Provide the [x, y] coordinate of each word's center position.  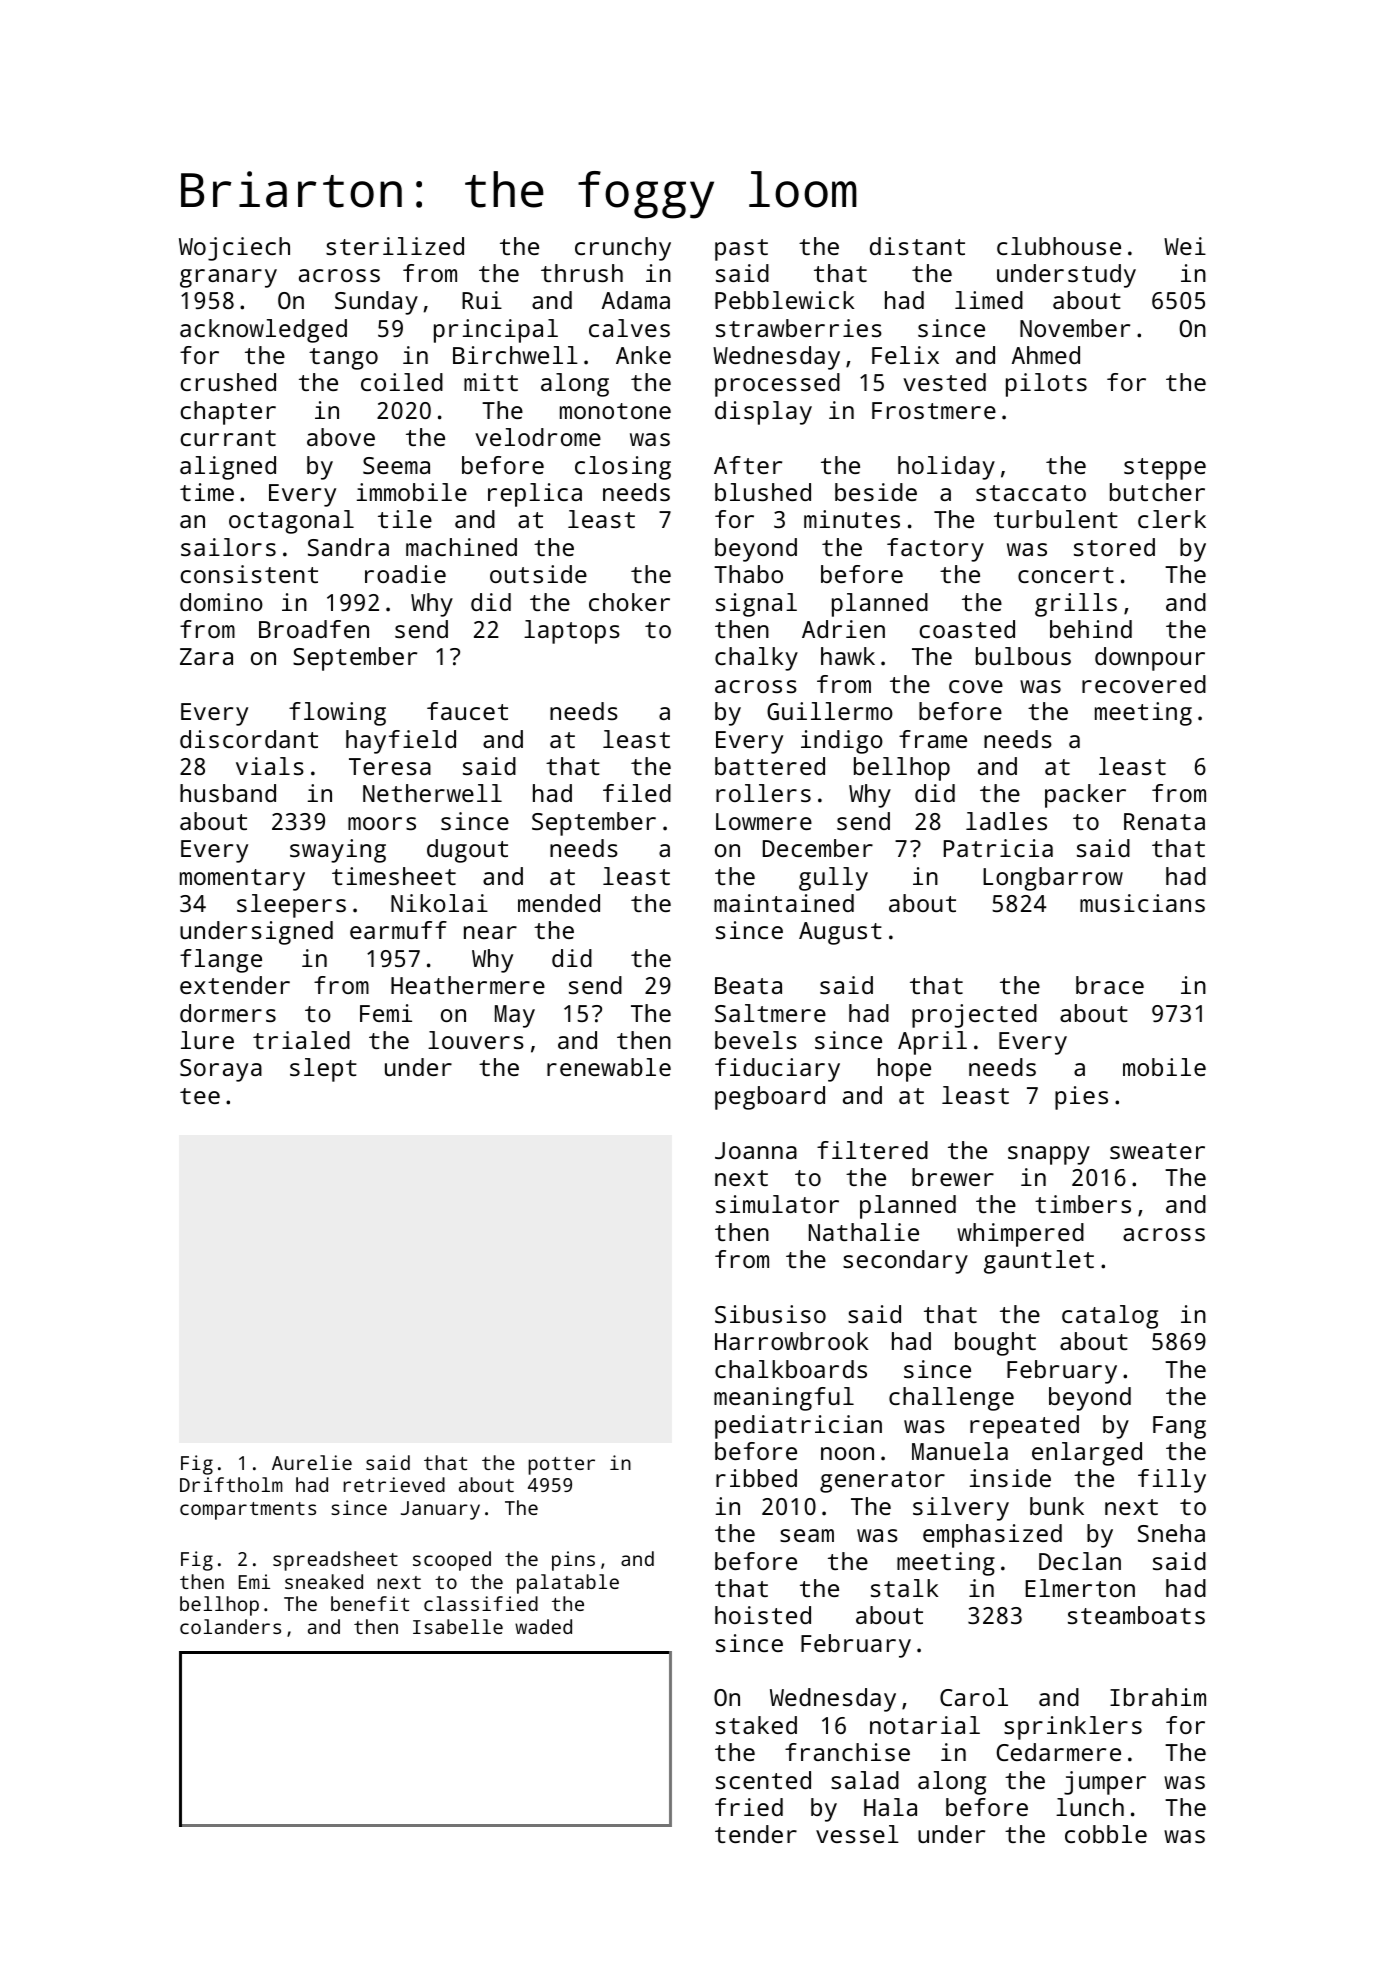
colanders [230, 1626]
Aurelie [312, 1462]
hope [904, 1070]
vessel [857, 1834]
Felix [905, 355]
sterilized [395, 246]
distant [917, 246]
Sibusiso [770, 1314]
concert [1066, 575]
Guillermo [830, 711]
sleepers [291, 906]
